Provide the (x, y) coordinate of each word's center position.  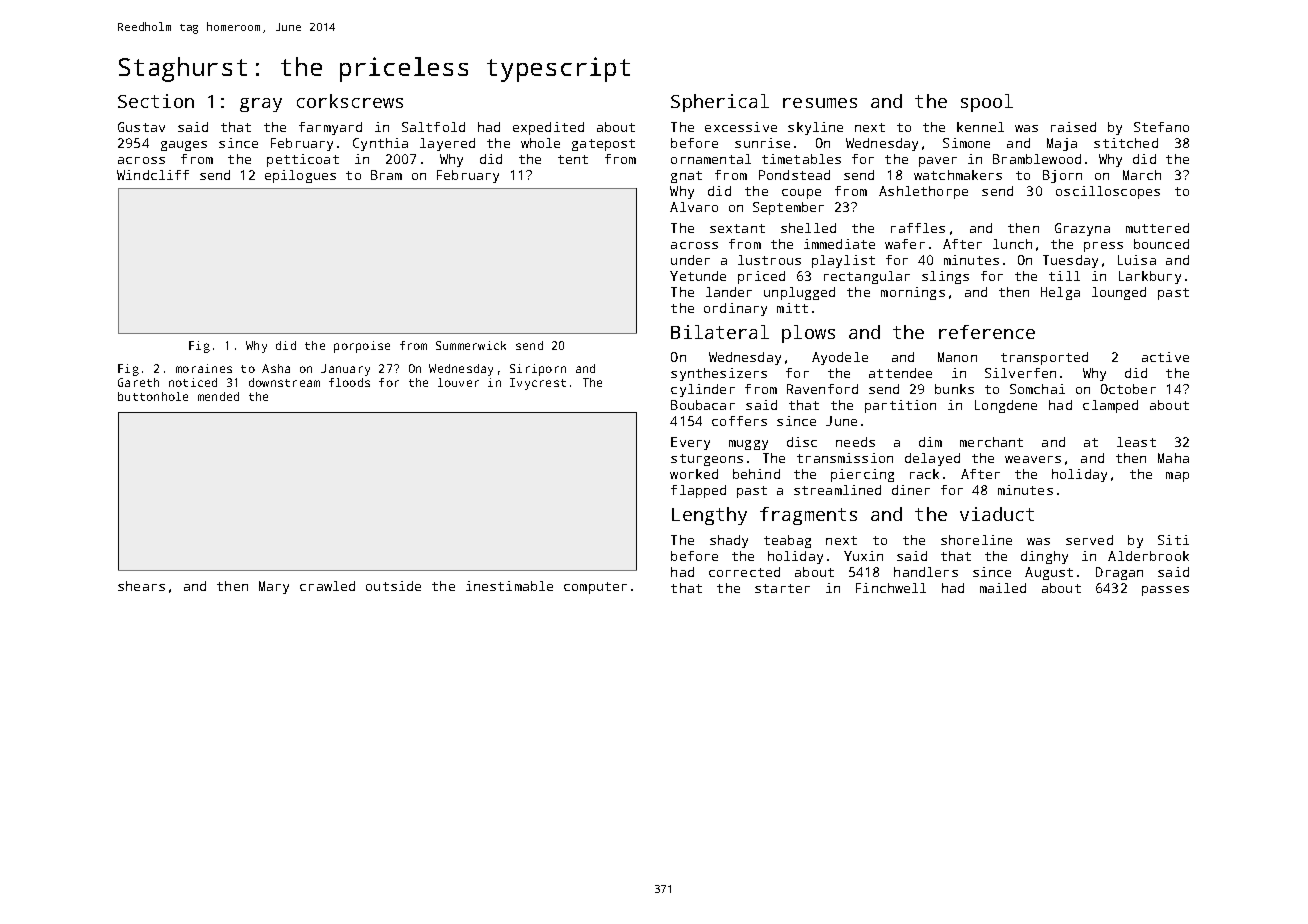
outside (393, 586)
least (1136, 442)
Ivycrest (538, 384)
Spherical (720, 103)
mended (218, 396)
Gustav (141, 127)
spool (987, 103)
